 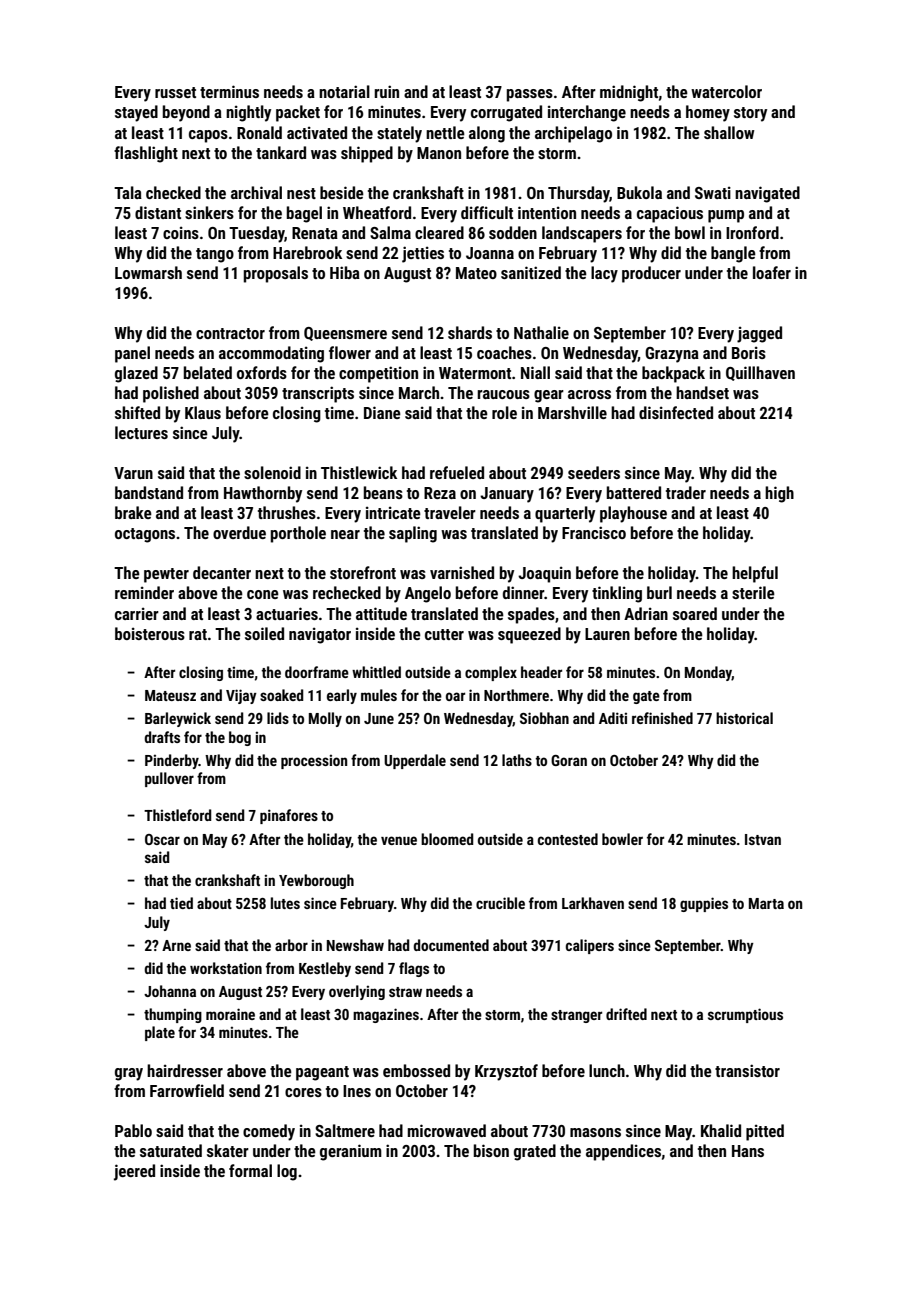 I want to click on spades, so click(x=531, y=615).
